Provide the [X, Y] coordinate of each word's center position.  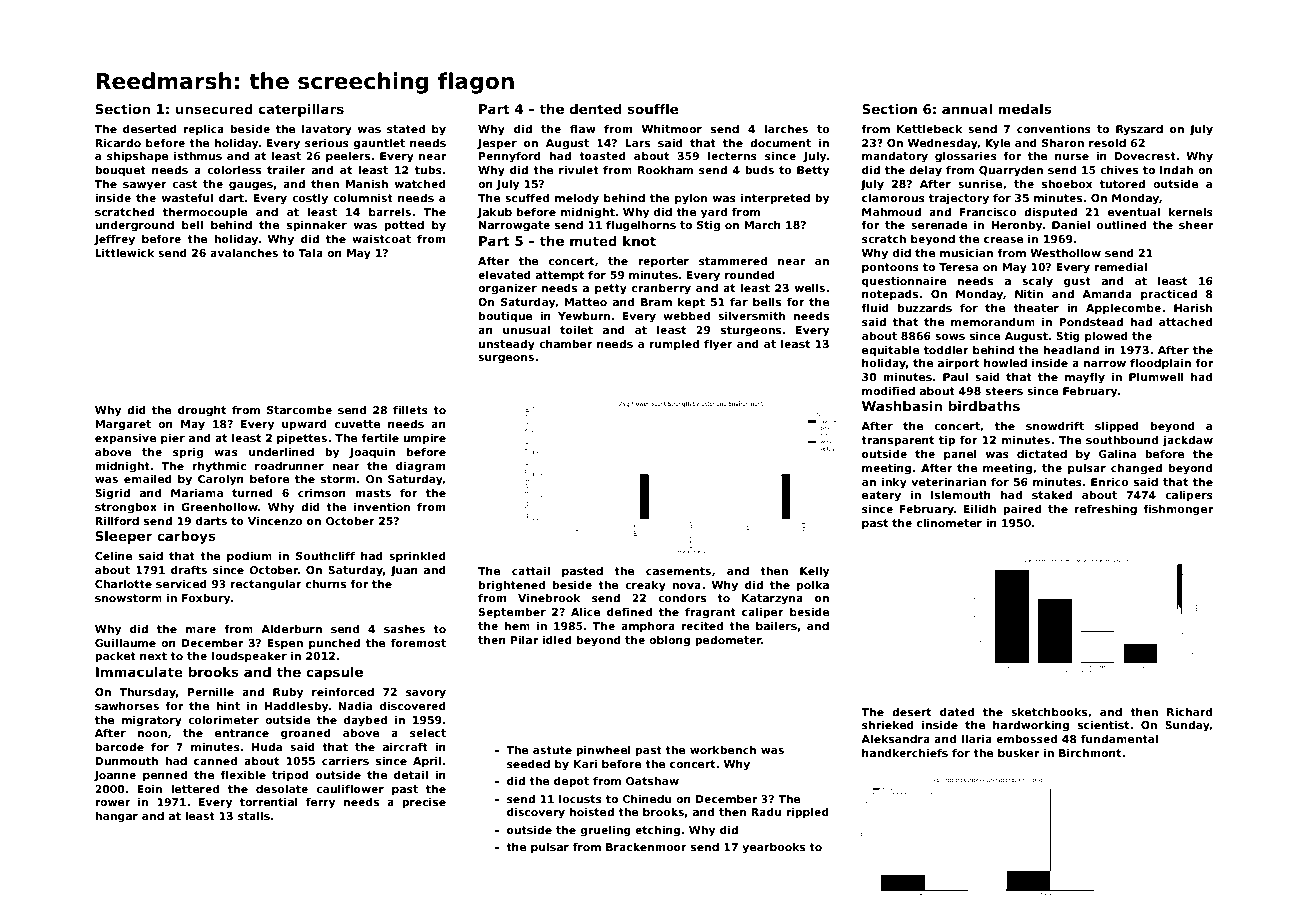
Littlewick [124, 252]
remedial [1120, 266]
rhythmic [219, 467]
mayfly [1085, 378]
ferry [320, 803]
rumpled [674, 345]
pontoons [890, 268]
